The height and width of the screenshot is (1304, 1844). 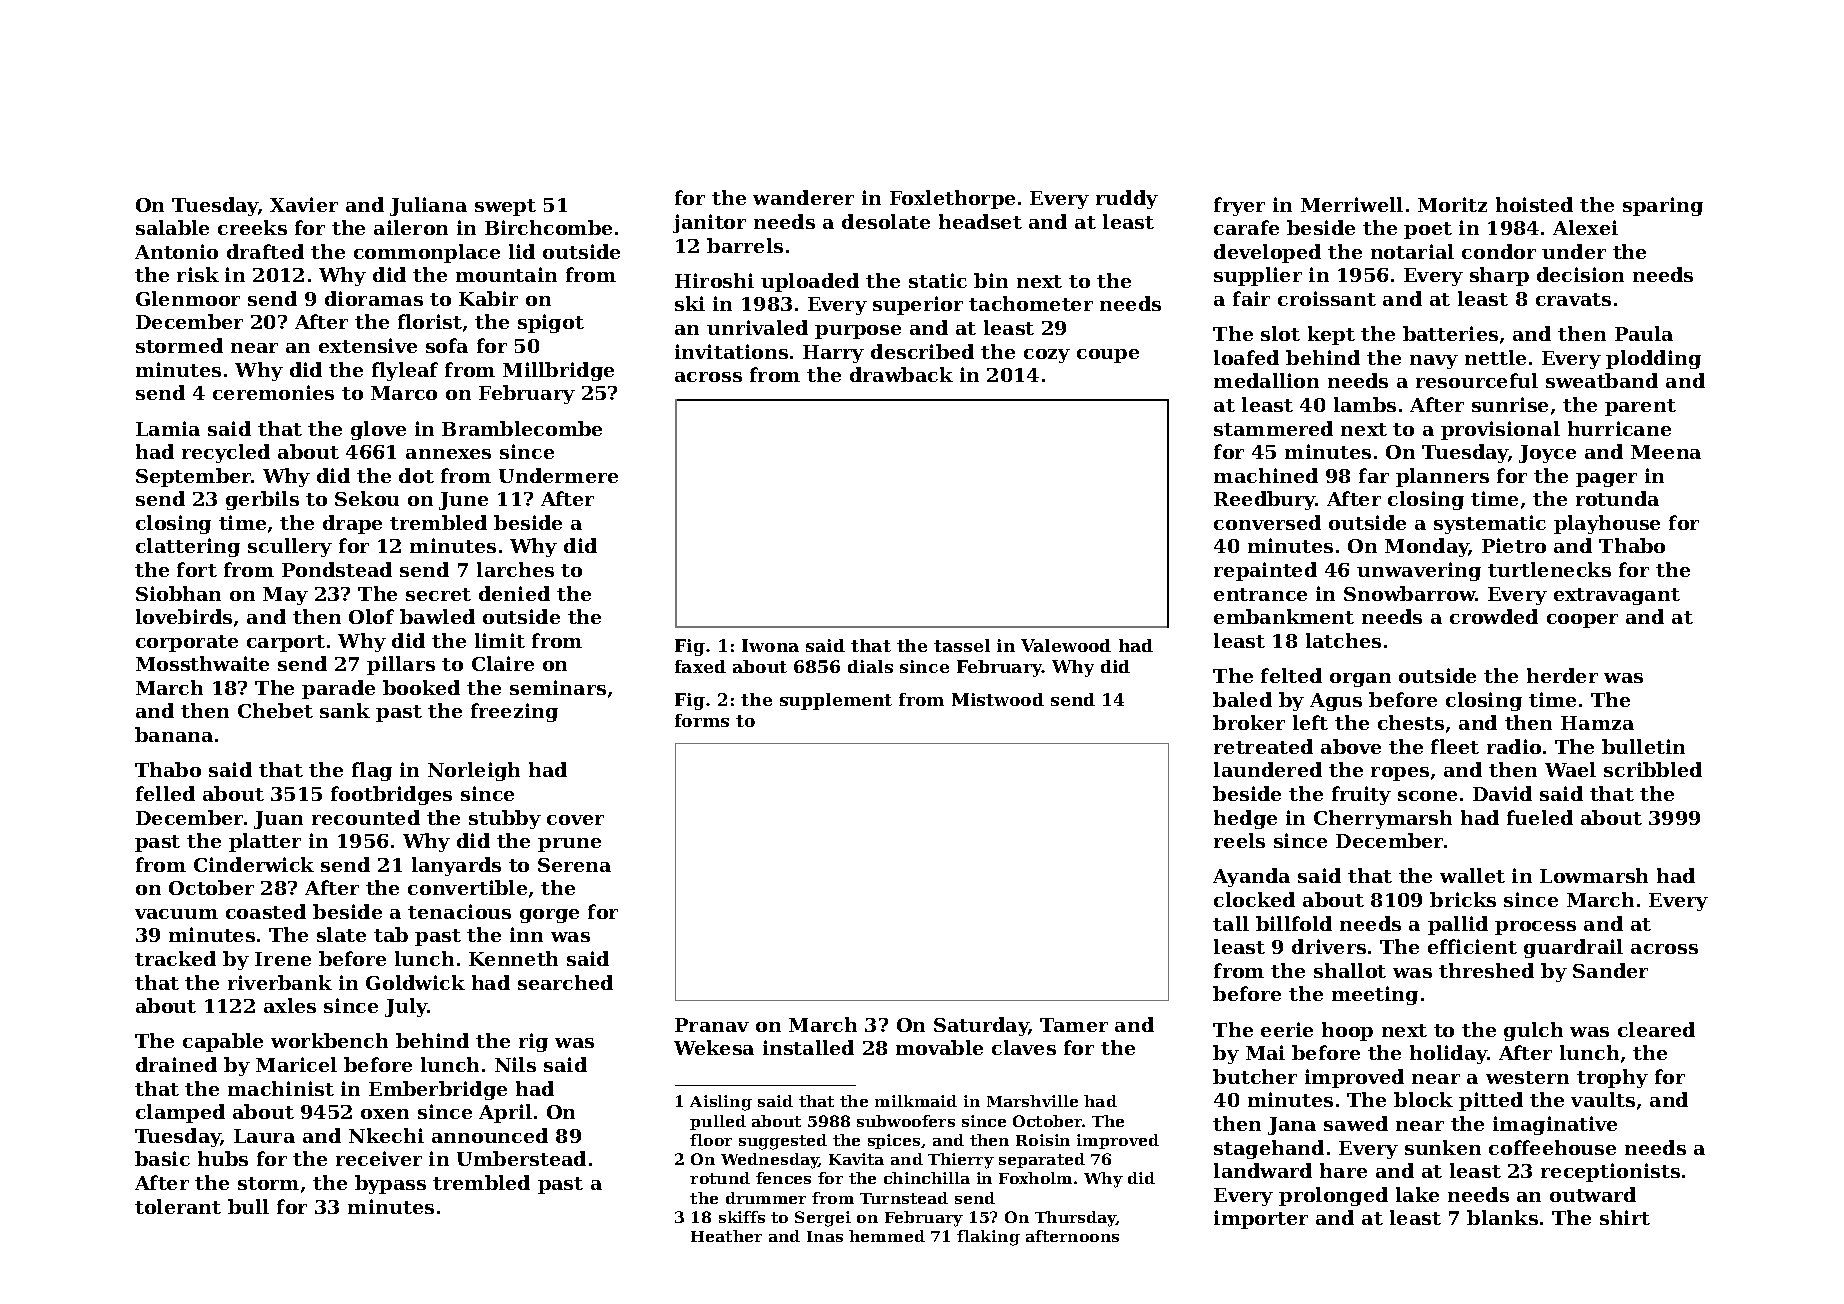 I want to click on recycled, so click(x=226, y=453).
